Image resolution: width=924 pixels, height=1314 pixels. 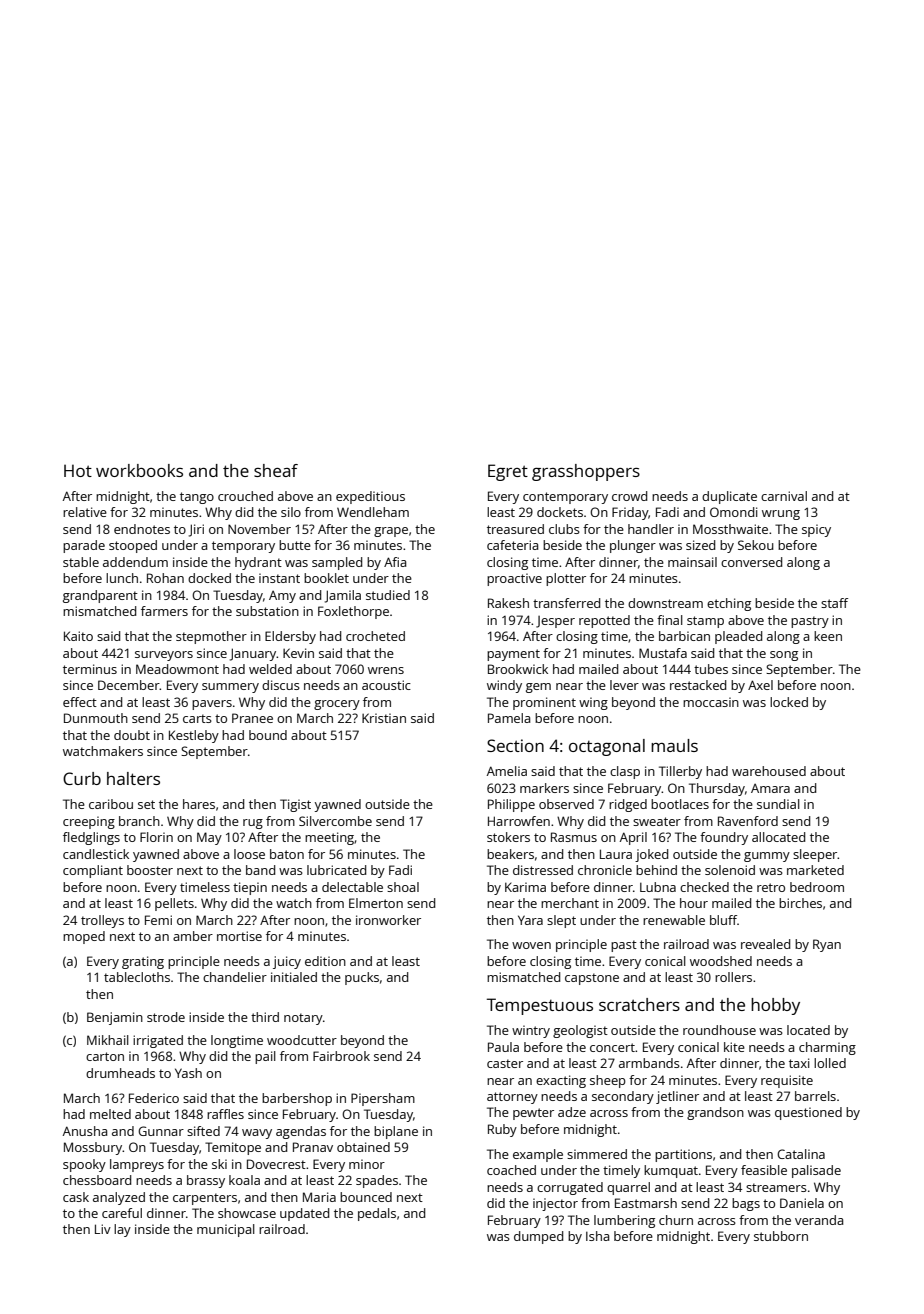 I want to click on carnival, so click(x=784, y=496).
